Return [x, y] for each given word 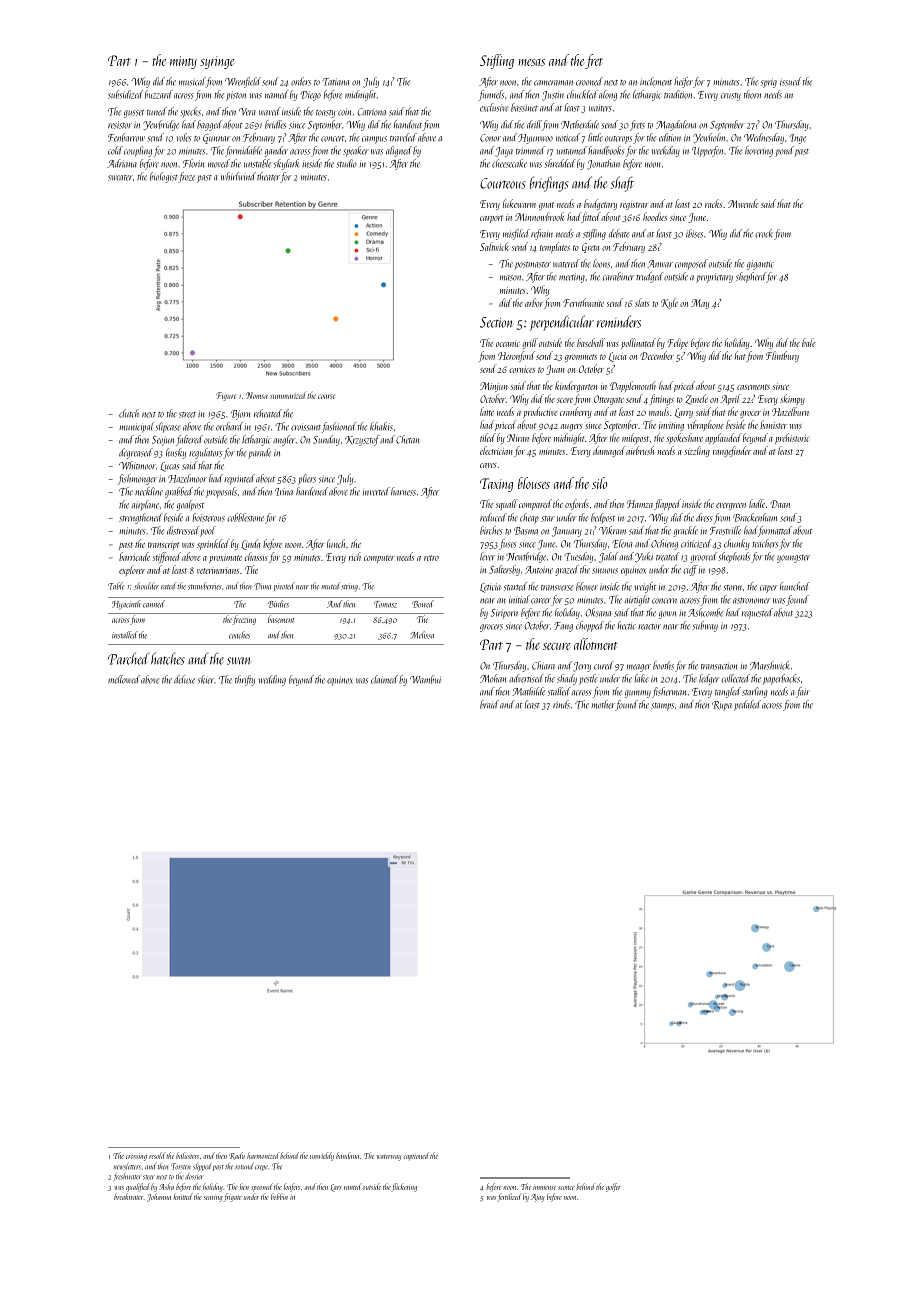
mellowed [124, 679]
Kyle [669, 303]
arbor [534, 302]
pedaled [747, 705]
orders [301, 81]
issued [791, 81]
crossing [136, 1157]
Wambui [425, 679]
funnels [491, 95]
